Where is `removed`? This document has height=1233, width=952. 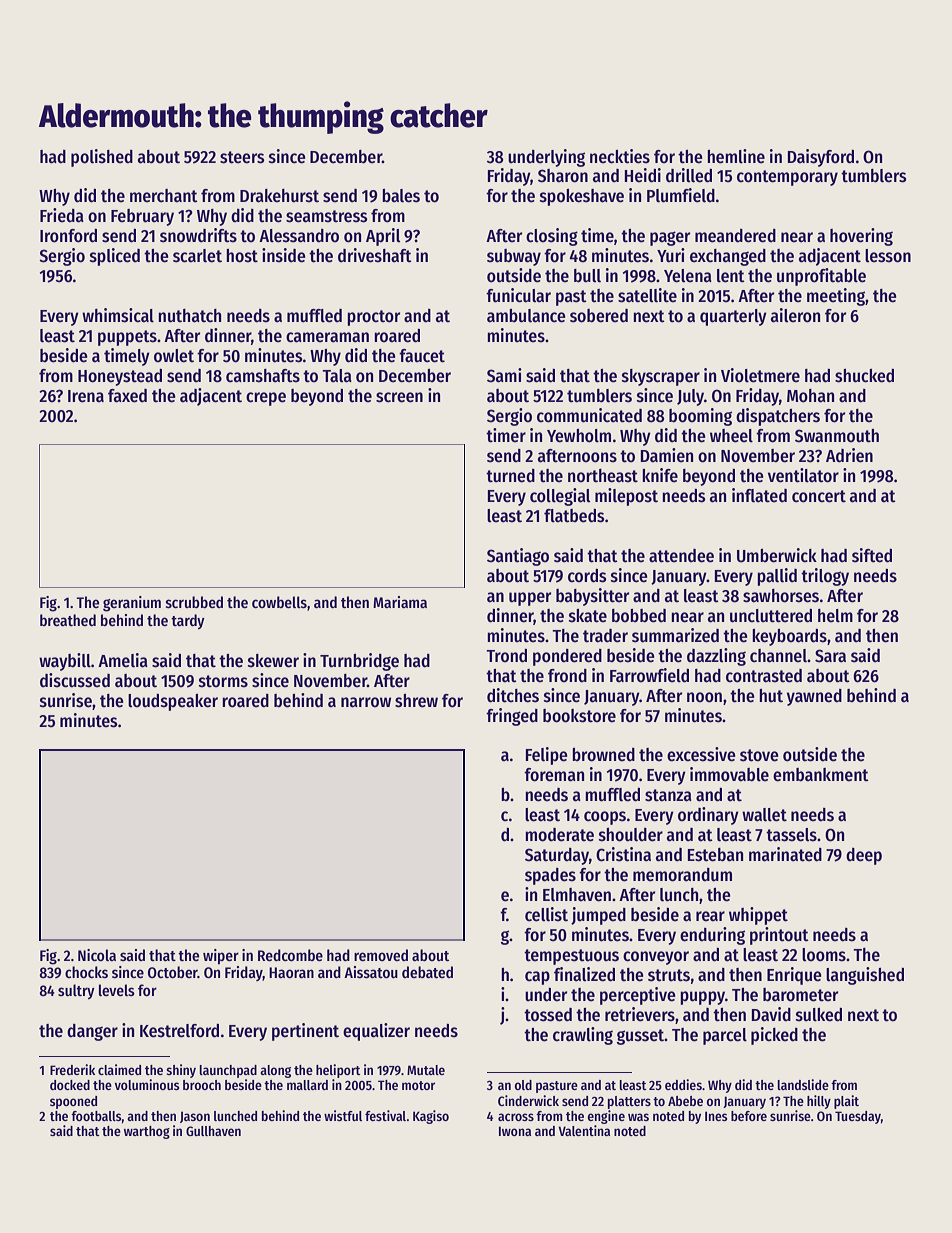
removed is located at coordinates (381, 955).
